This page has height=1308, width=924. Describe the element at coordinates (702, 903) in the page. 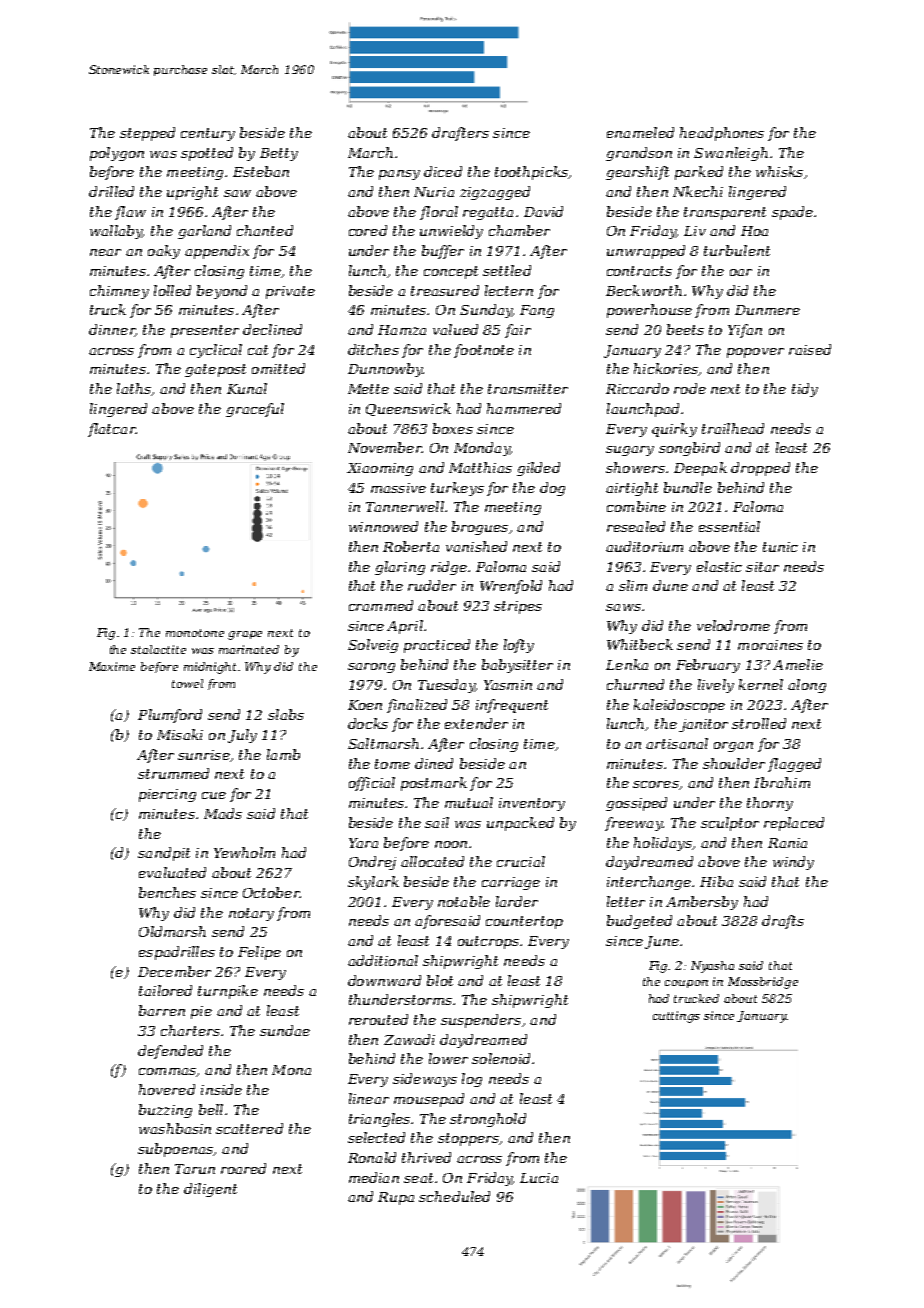

I see `Ambersby` at that location.
